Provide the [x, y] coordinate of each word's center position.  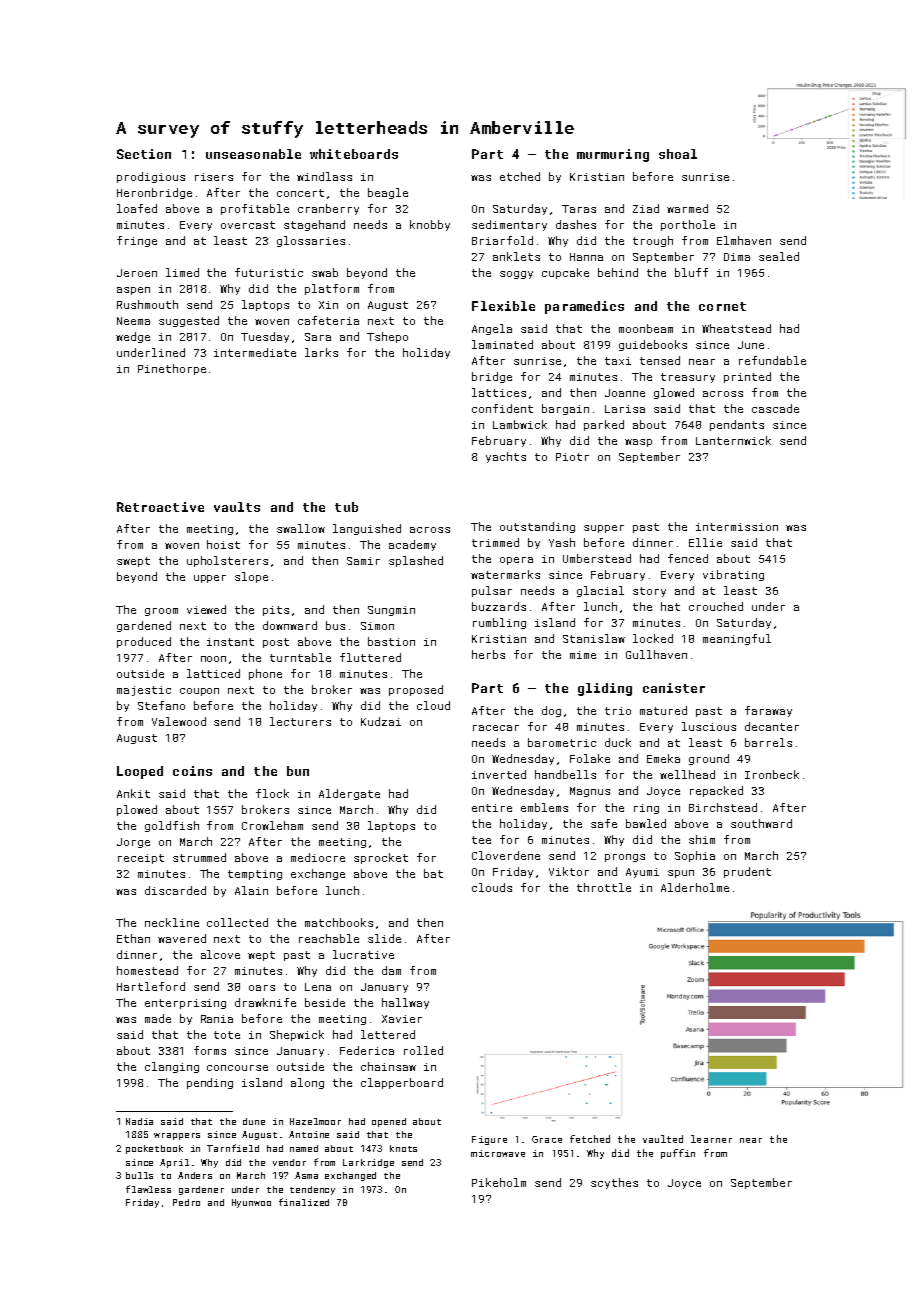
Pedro [186, 1202]
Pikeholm [499, 1182]
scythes [614, 1183]
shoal [678, 154]
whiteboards [354, 154]
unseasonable [253, 154]
